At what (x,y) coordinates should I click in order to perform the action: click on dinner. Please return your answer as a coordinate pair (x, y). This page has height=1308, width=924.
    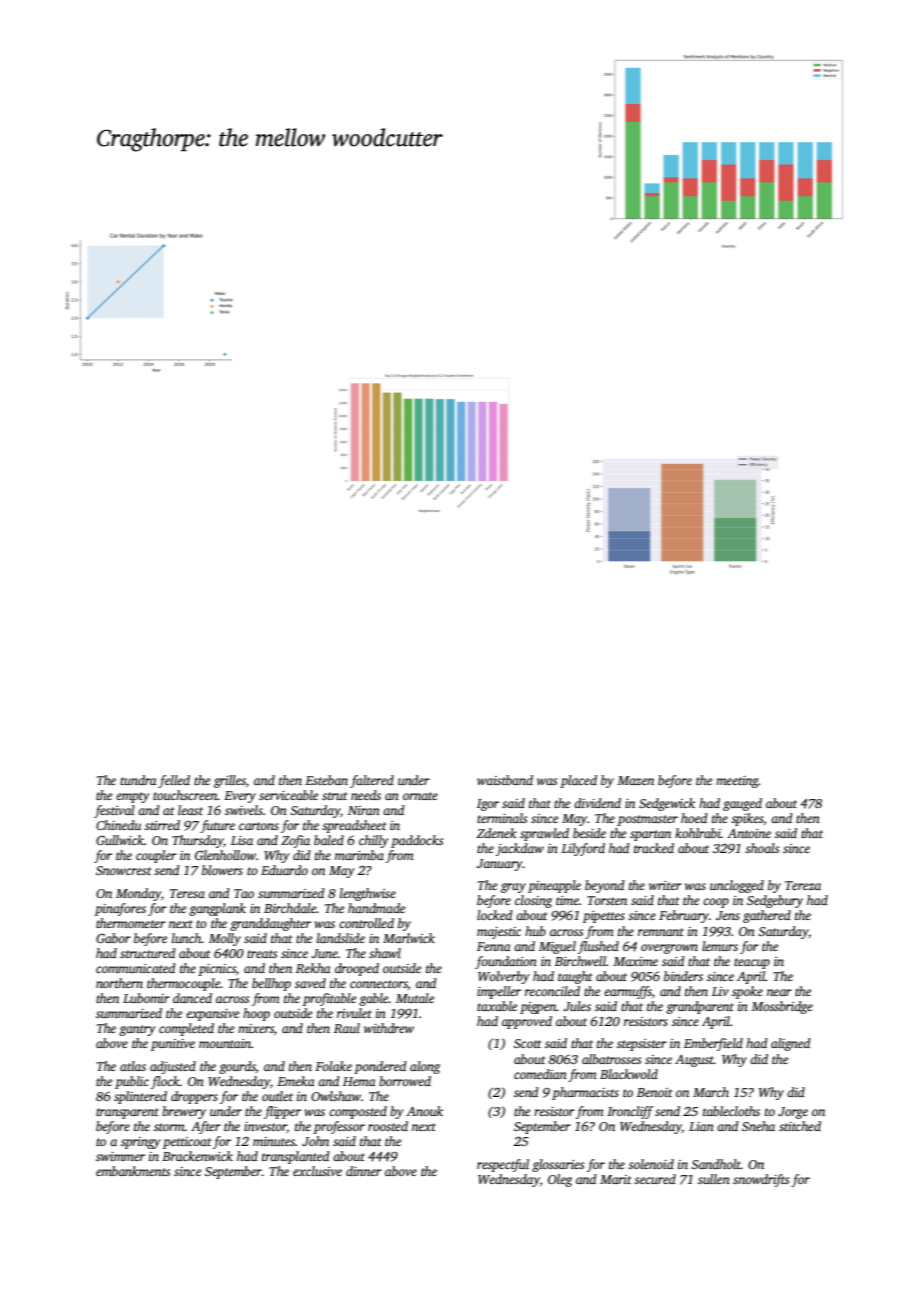
    Looking at the image, I should click on (364, 1171).
